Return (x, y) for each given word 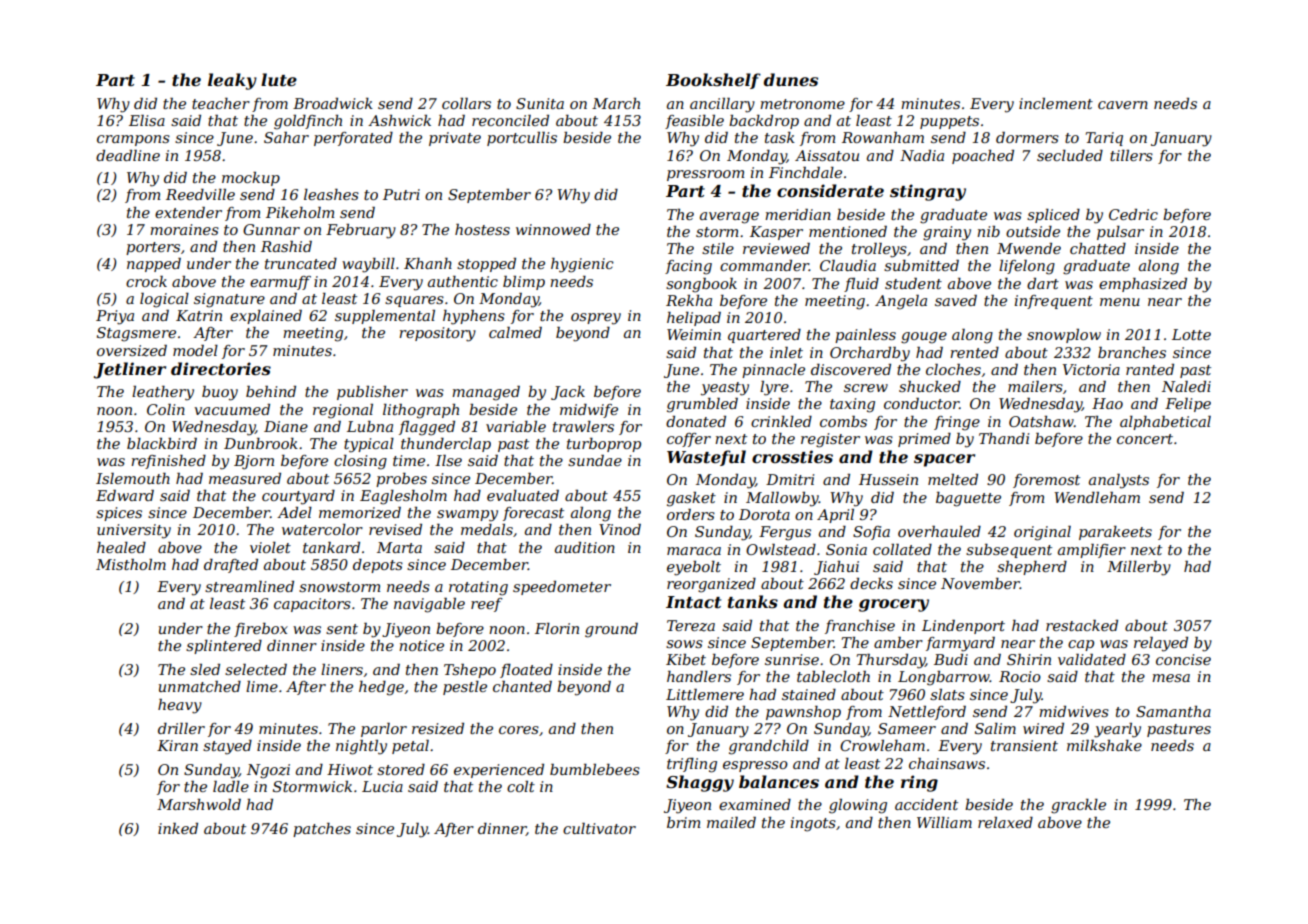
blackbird (162, 443)
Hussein (888, 479)
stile (718, 248)
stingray (928, 192)
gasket (691, 499)
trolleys (879, 250)
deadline (128, 155)
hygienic (582, 265)
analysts (1119, 481)
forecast (533, 514)
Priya (115, 317)
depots (378, 566)
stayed (227, 747)
